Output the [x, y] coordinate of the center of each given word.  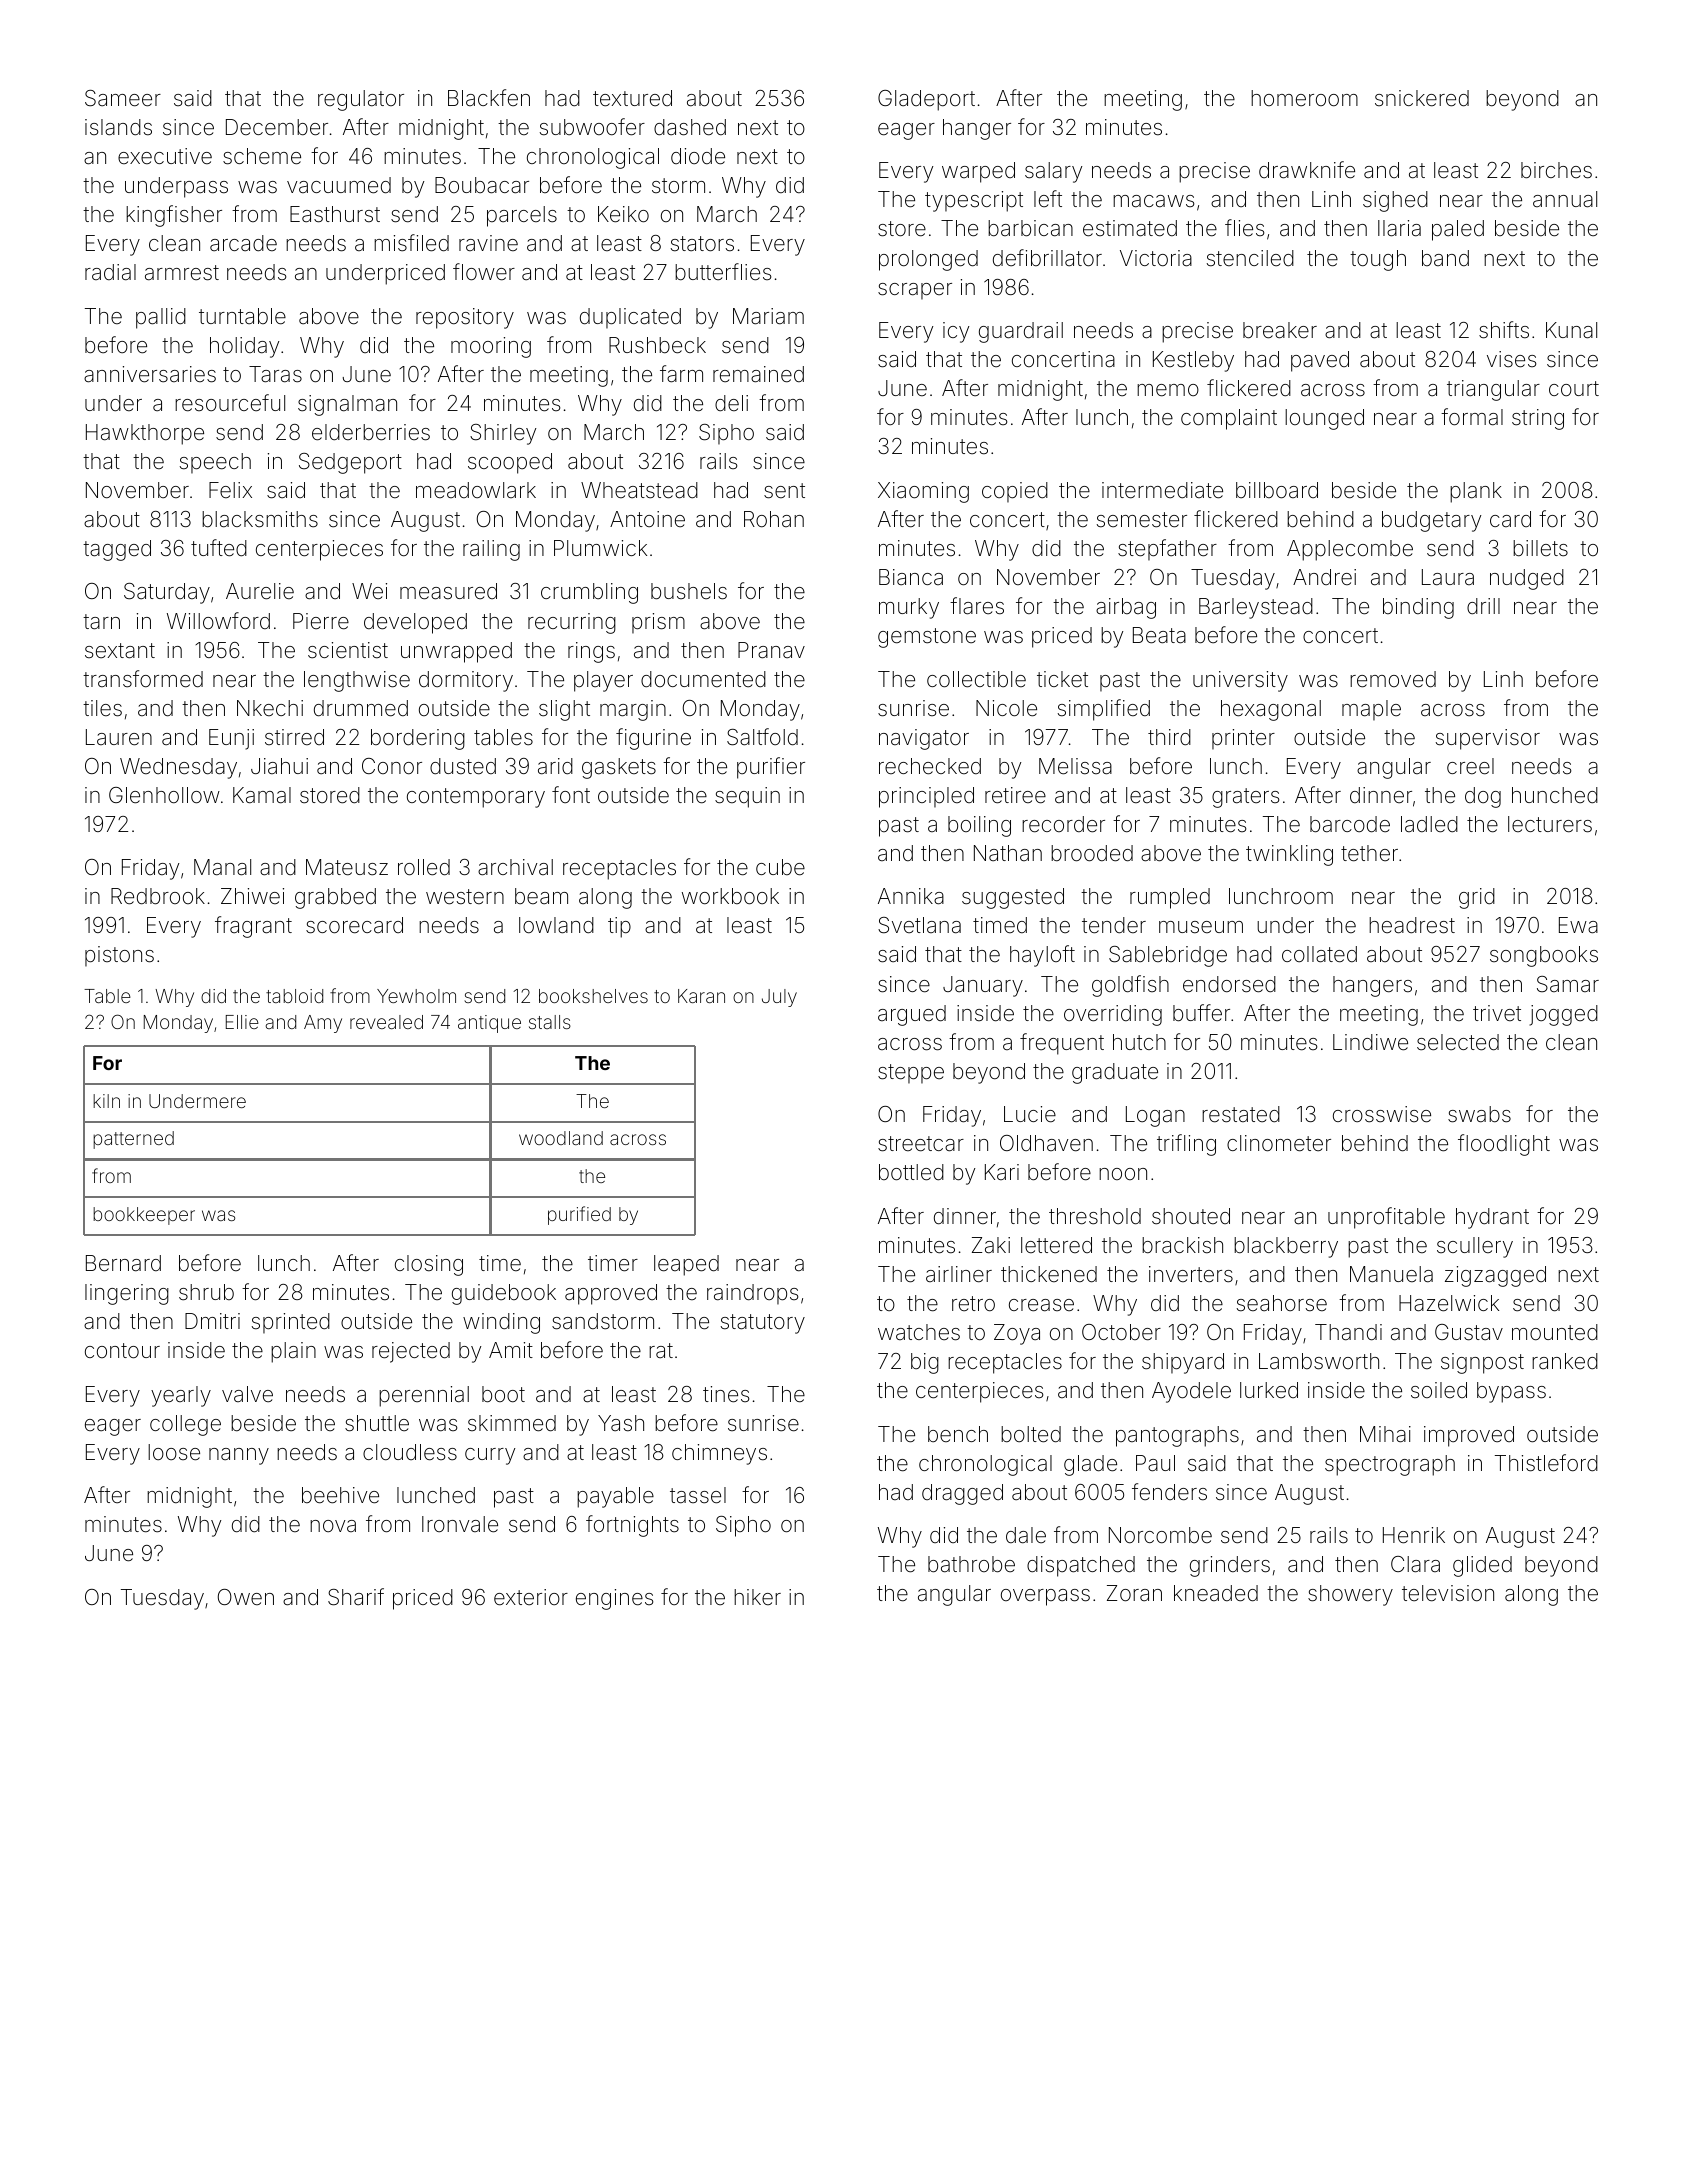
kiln [106, 1101]
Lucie [1030, 1114]
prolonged [928, 260]
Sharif [356, 1597]
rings [591, 652]
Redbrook [158, 896]
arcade [243, 243]
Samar [1568, 984]
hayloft [1042, 956]
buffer [1201, 1013]
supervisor [1488, 739]
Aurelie [260, 591]
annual [1565, 199]
